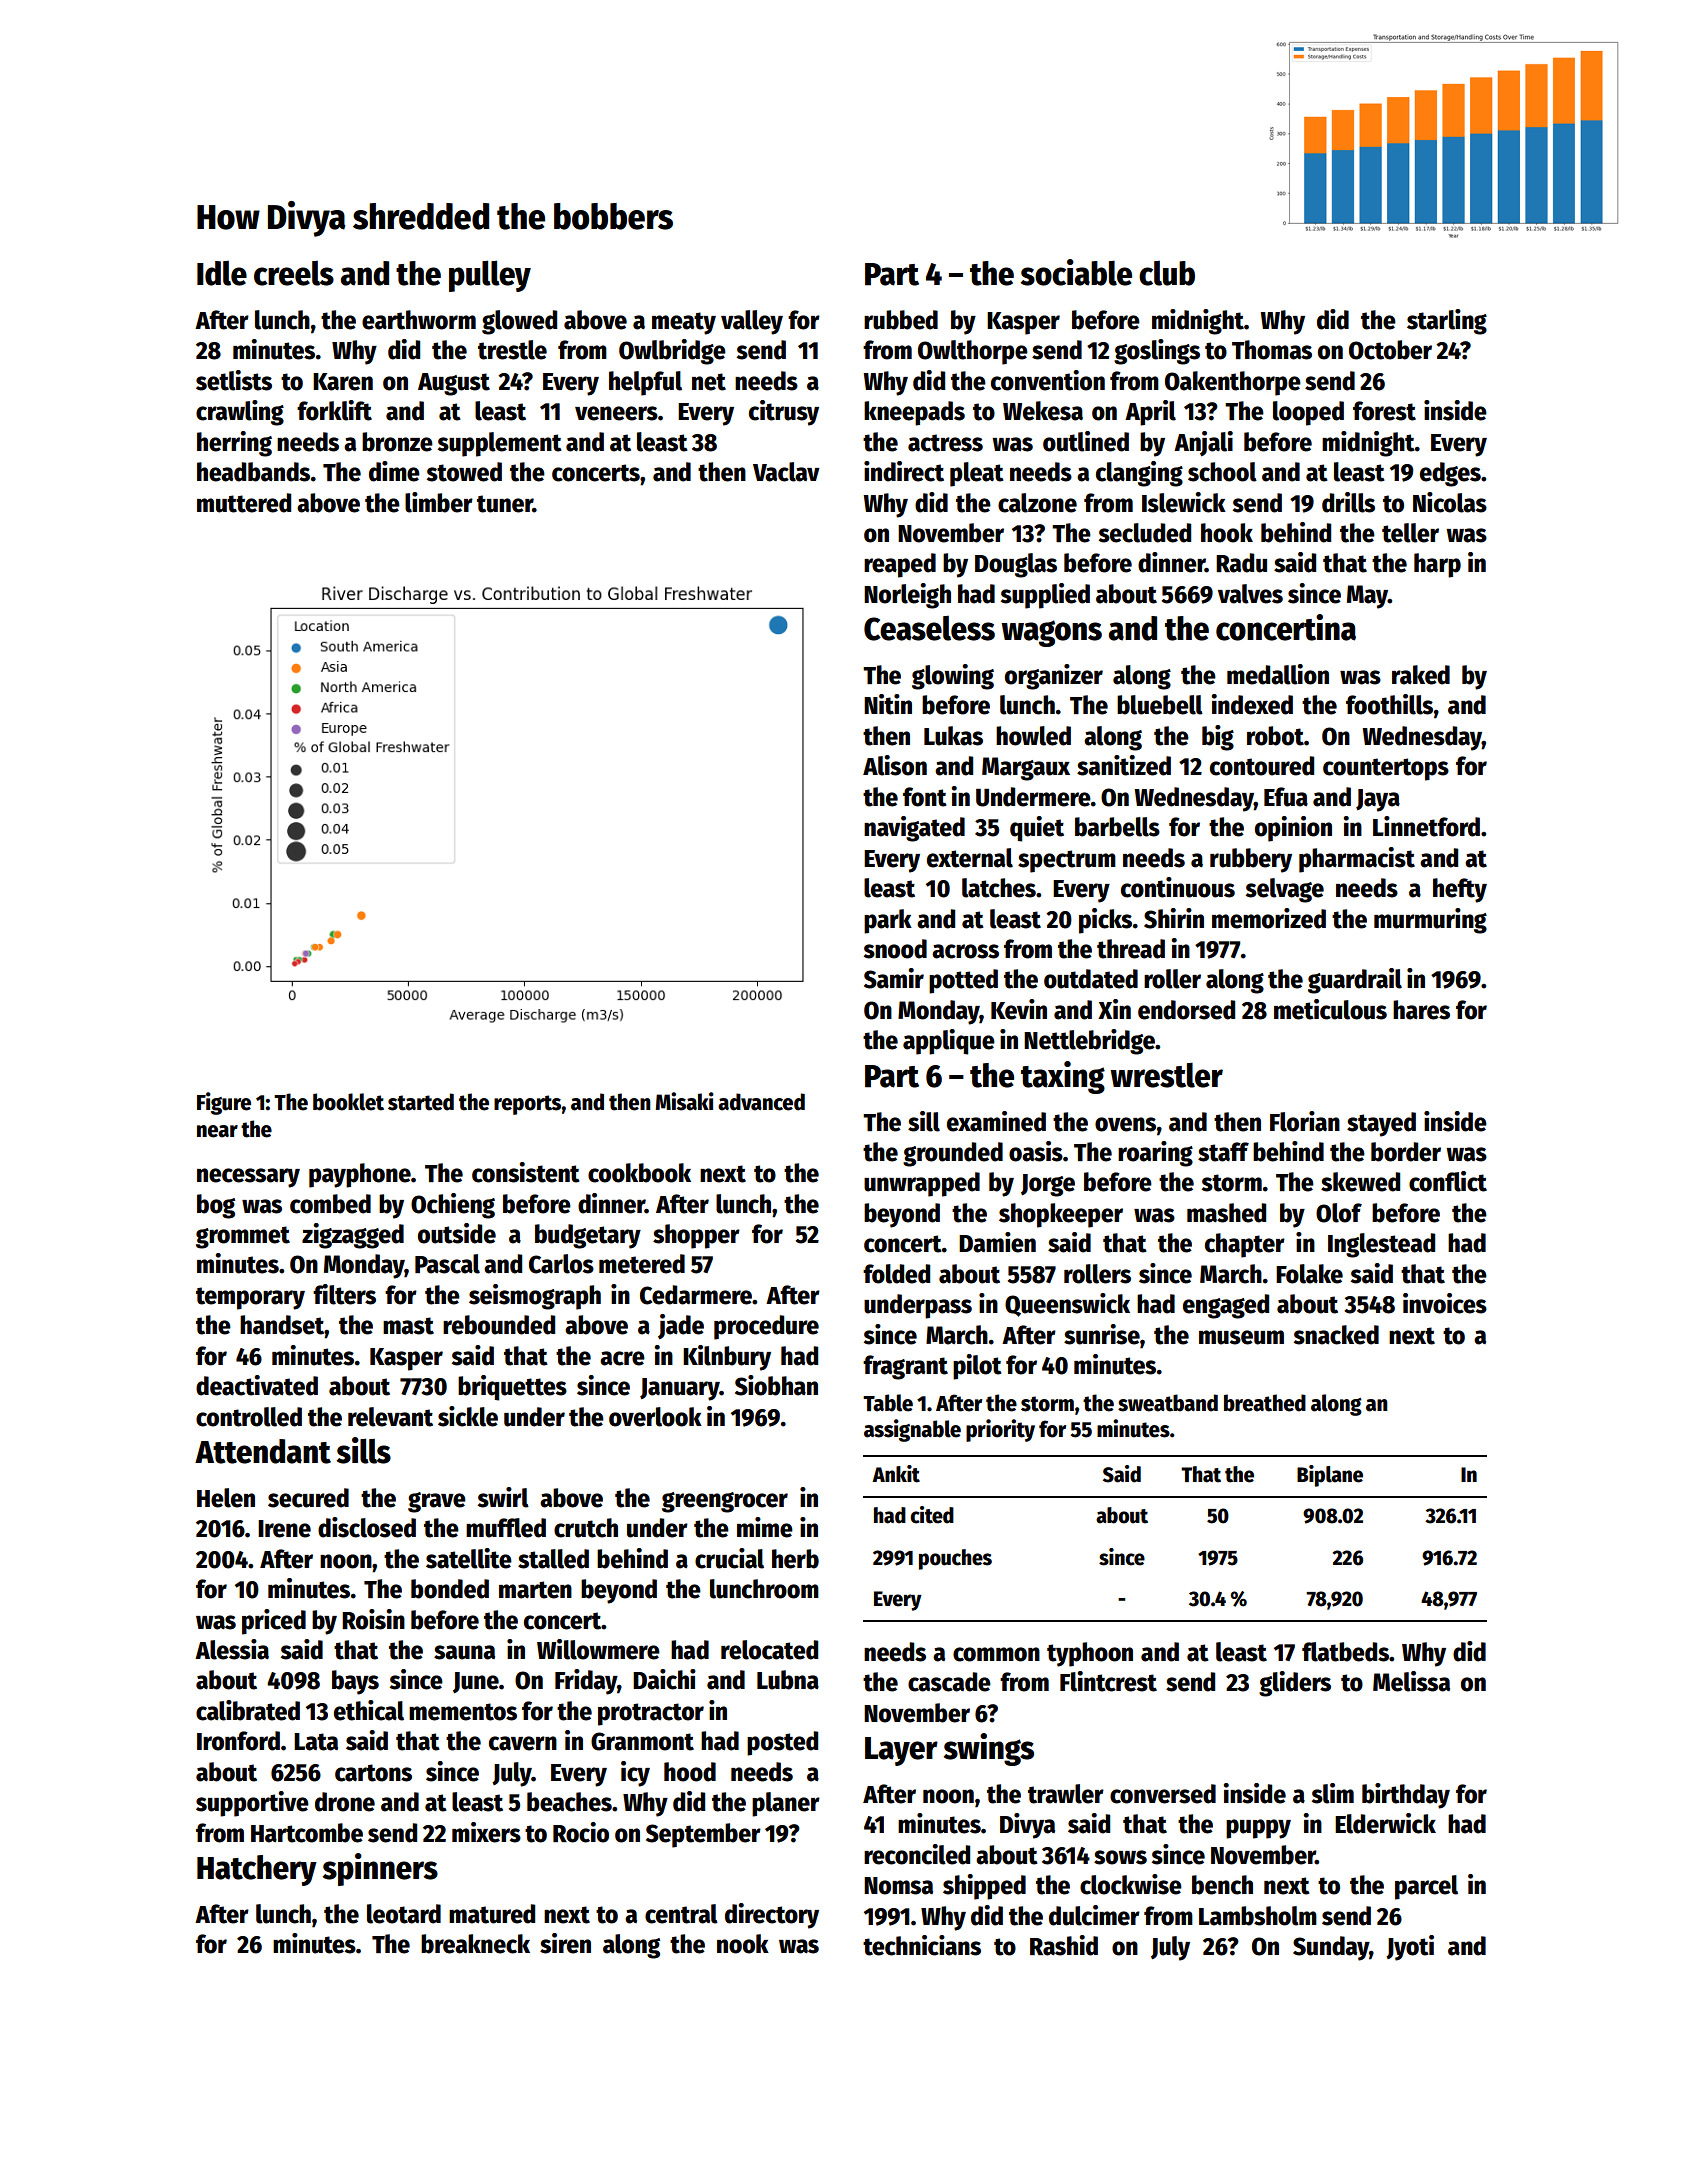  Describe the element at coordinates (888, 704) in the page. I see `Nitin` at that location.
